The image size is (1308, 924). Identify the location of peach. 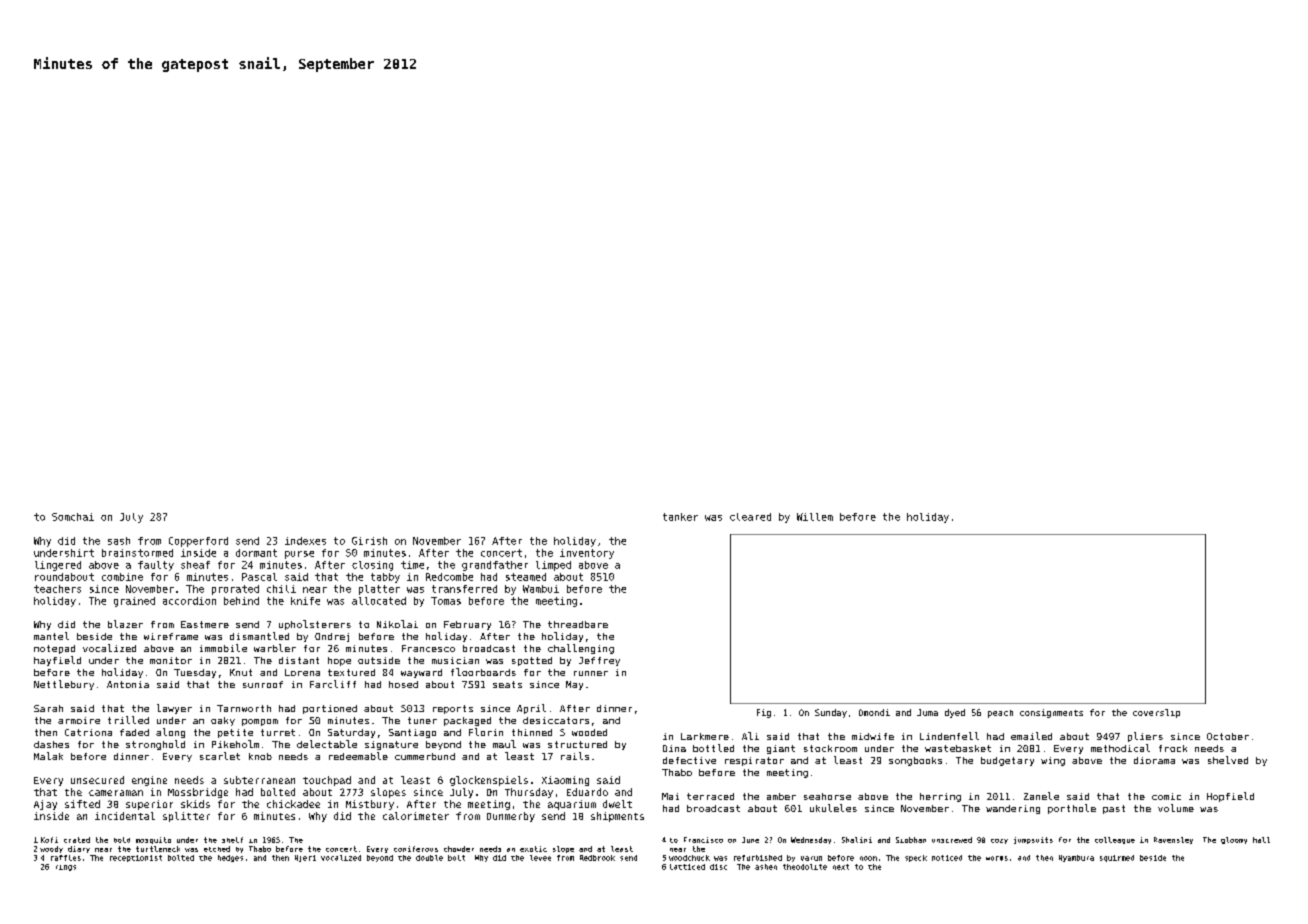
(1000, 714).
